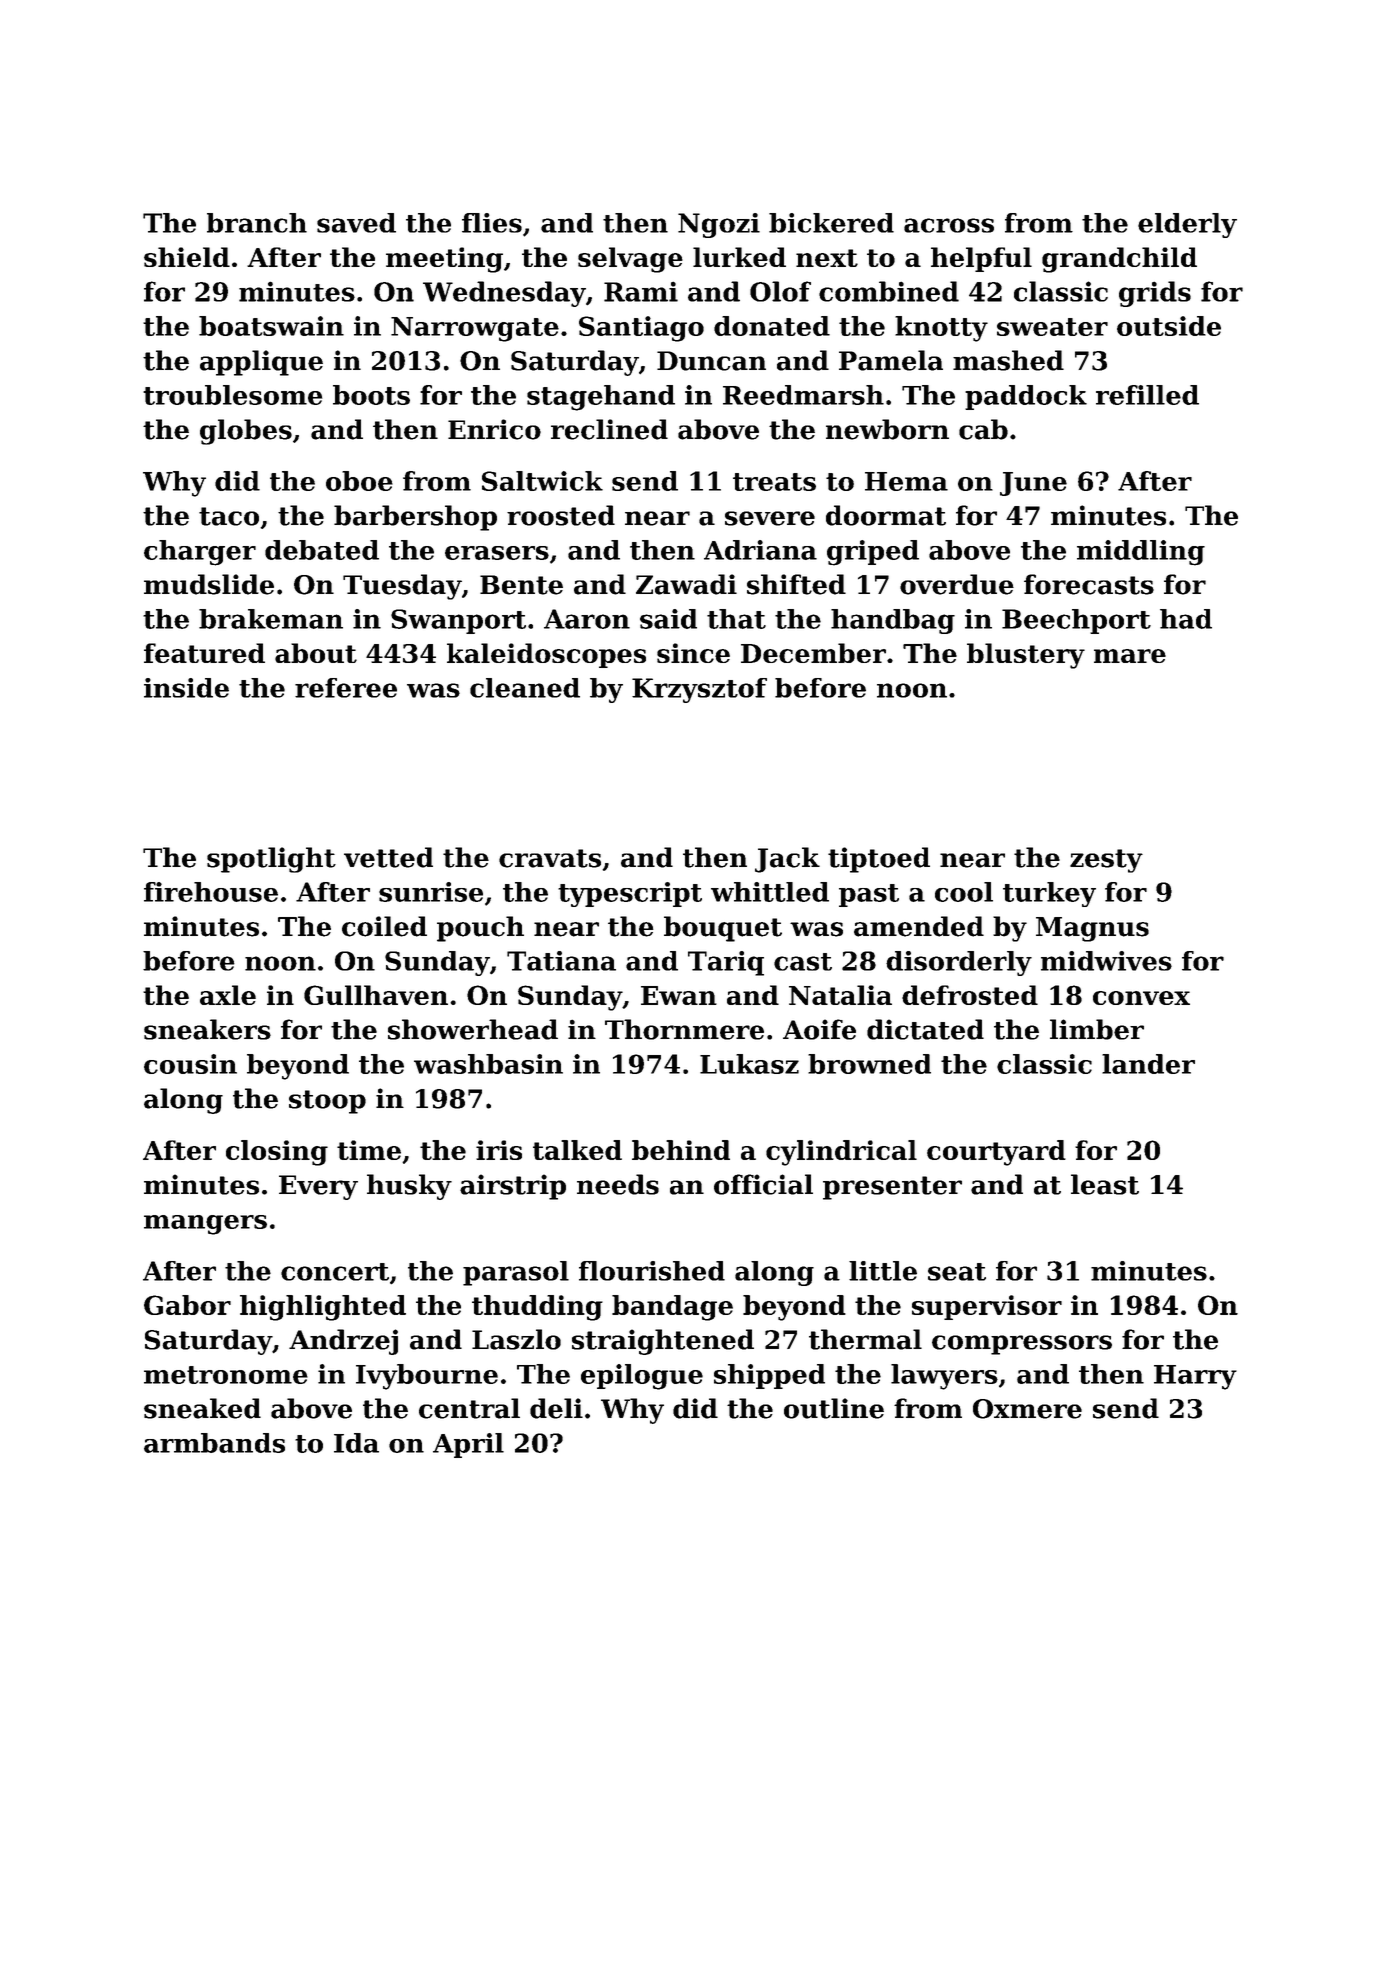 The width and height of the screenshot is (1386, 1969). I want to click on cravats, so click(550, 858).
